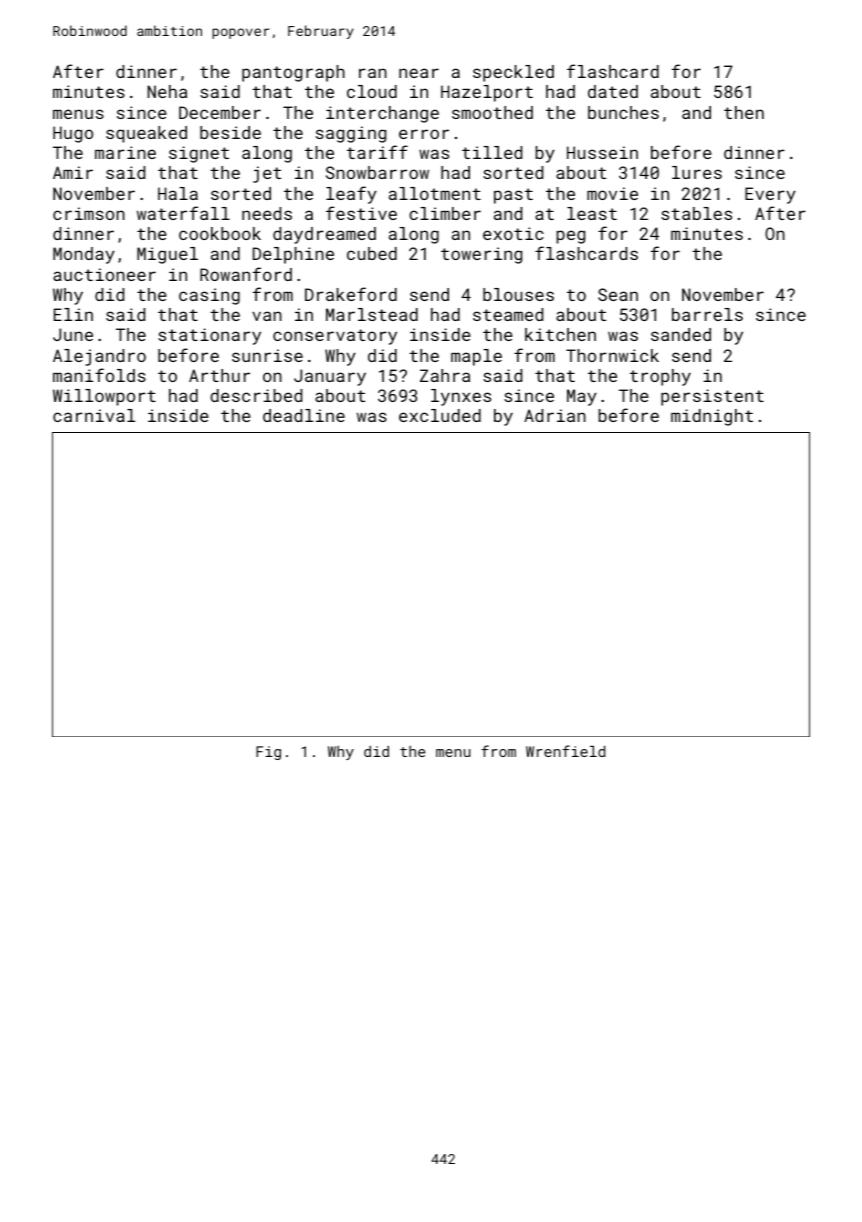 This image has width=862, height=1222. I want to click on Wrenfield, so click(565, 751).
